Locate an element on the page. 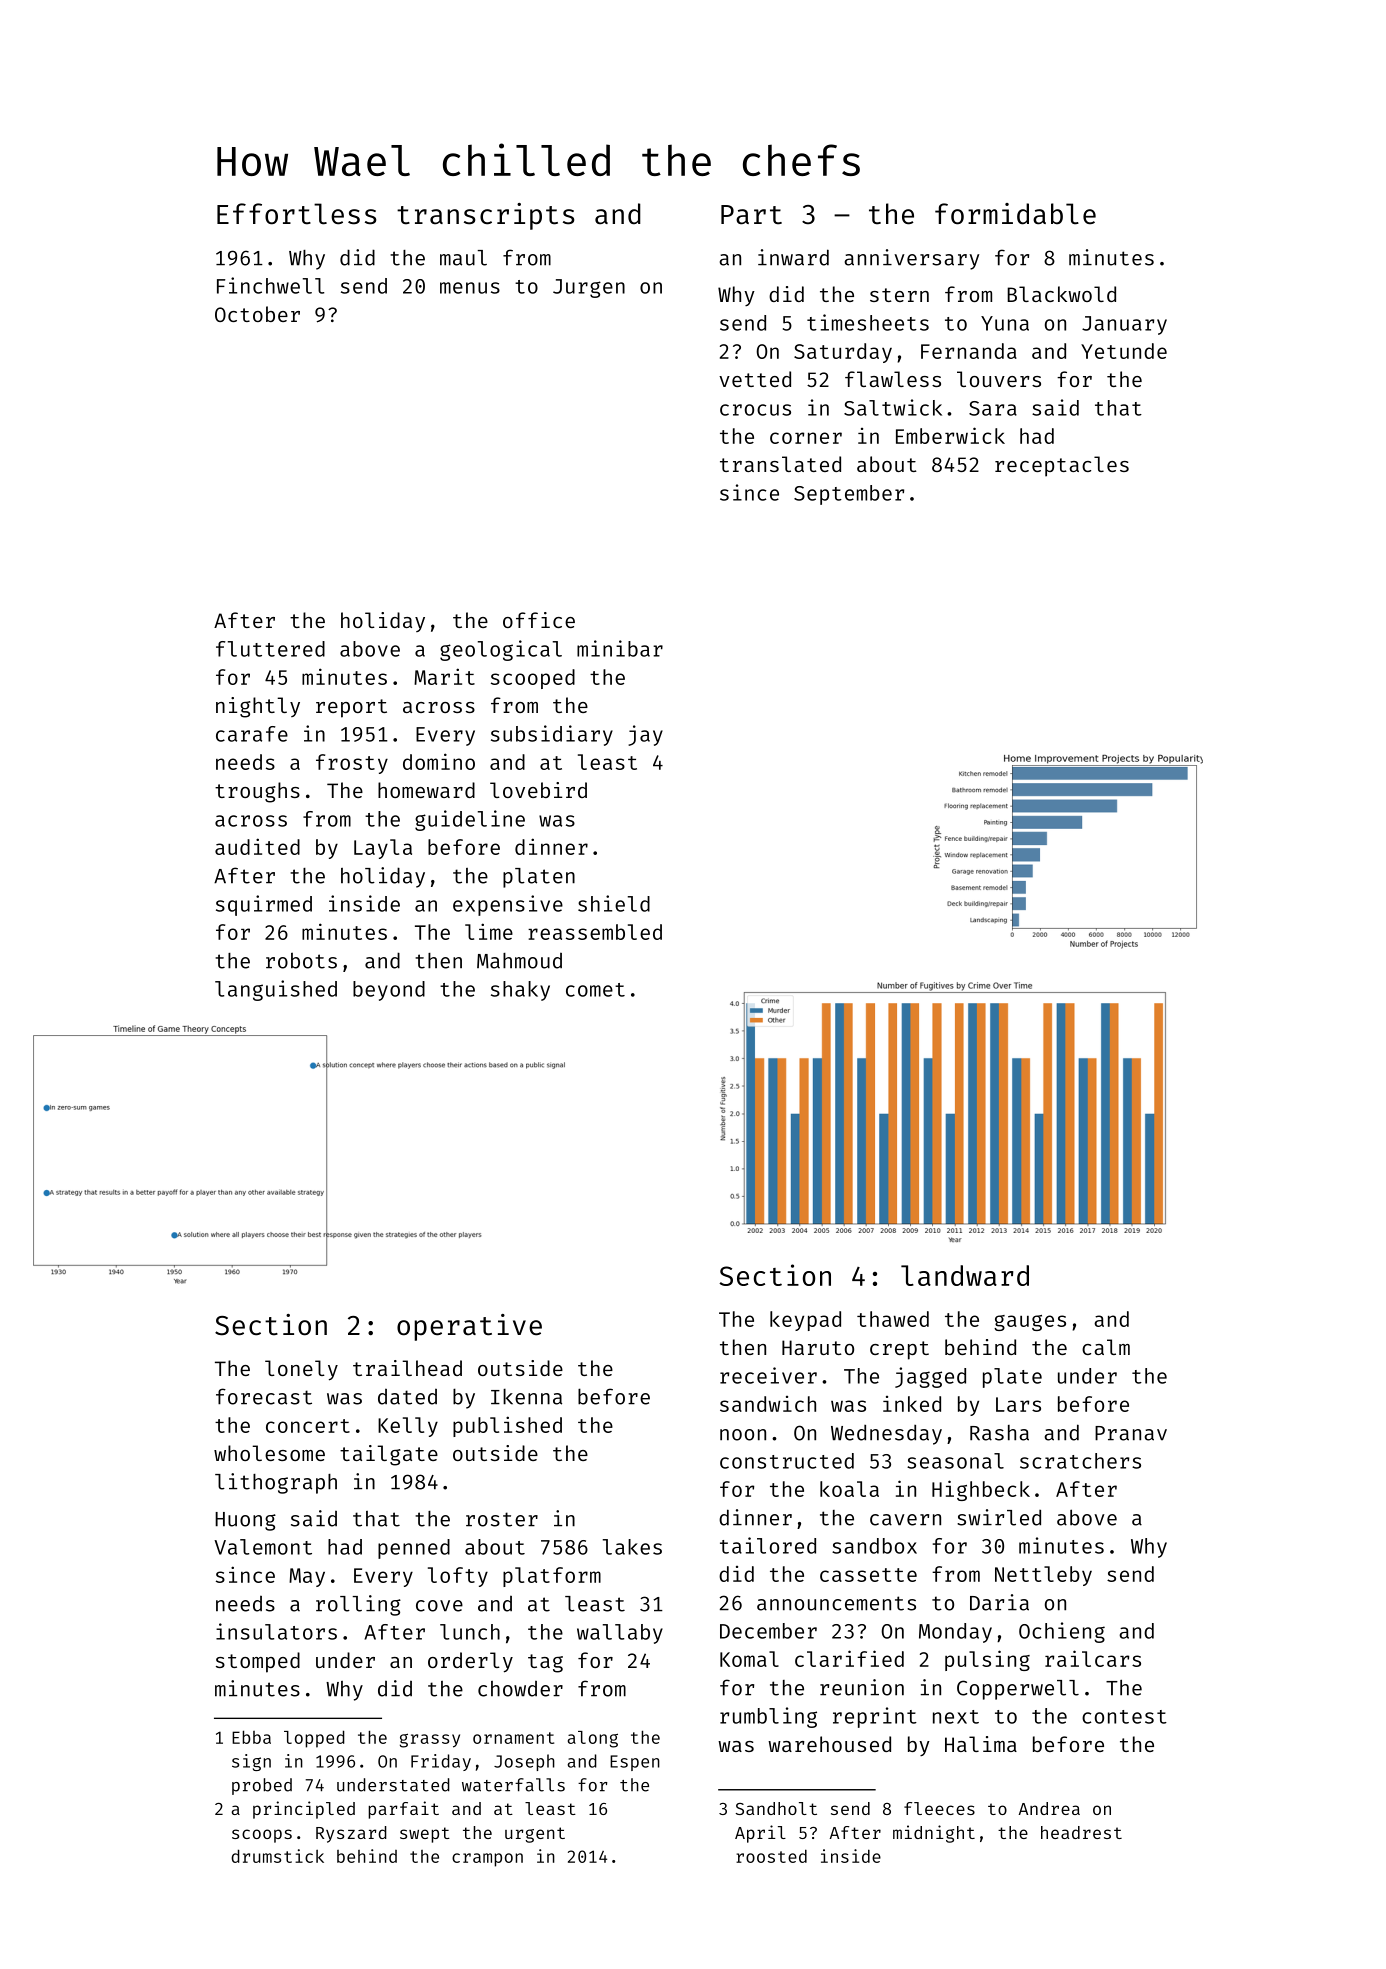  swept is located at coordinates (425, 1835).
